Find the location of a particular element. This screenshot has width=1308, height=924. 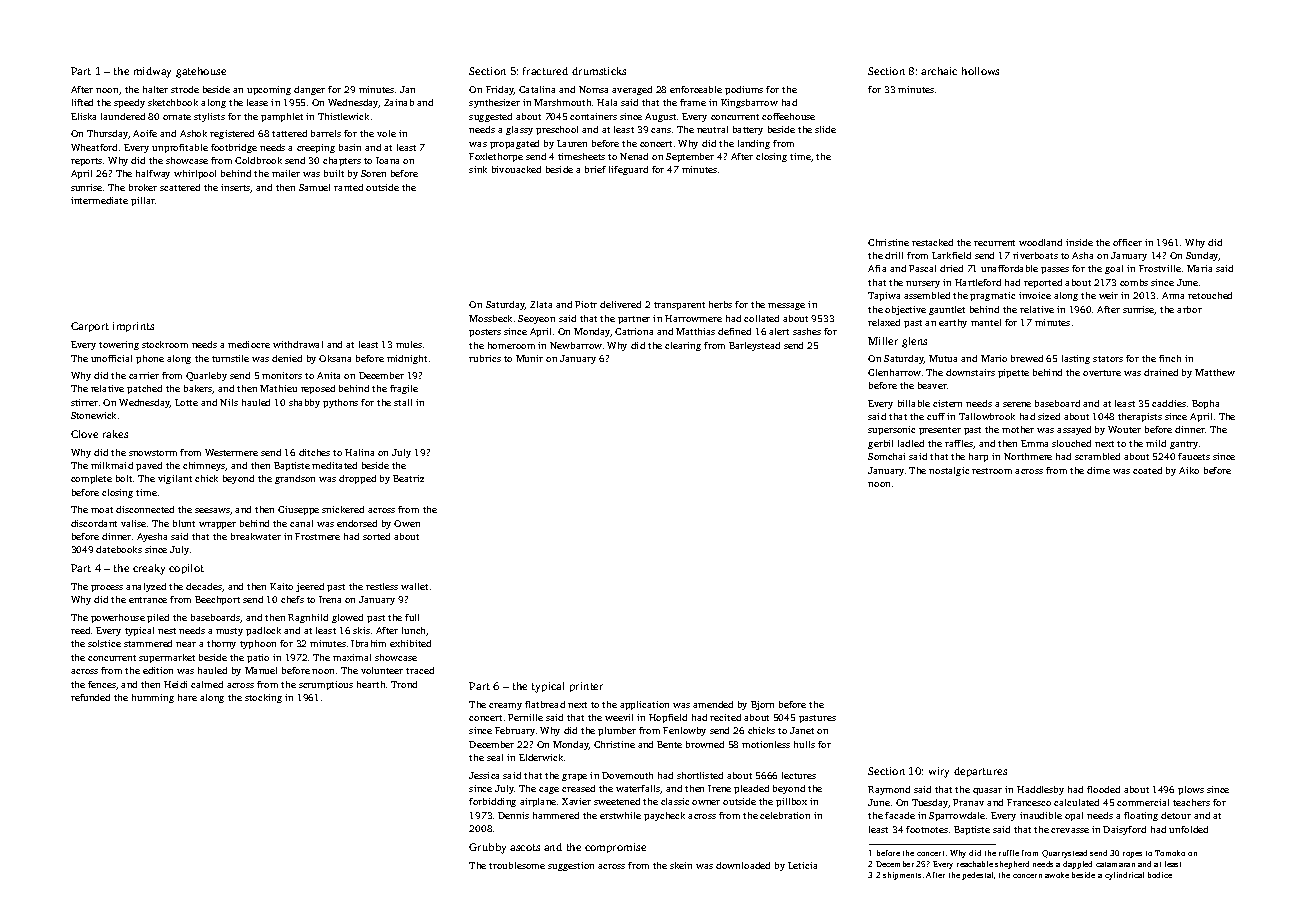

troublesome is located at coordinates (517, 865).
